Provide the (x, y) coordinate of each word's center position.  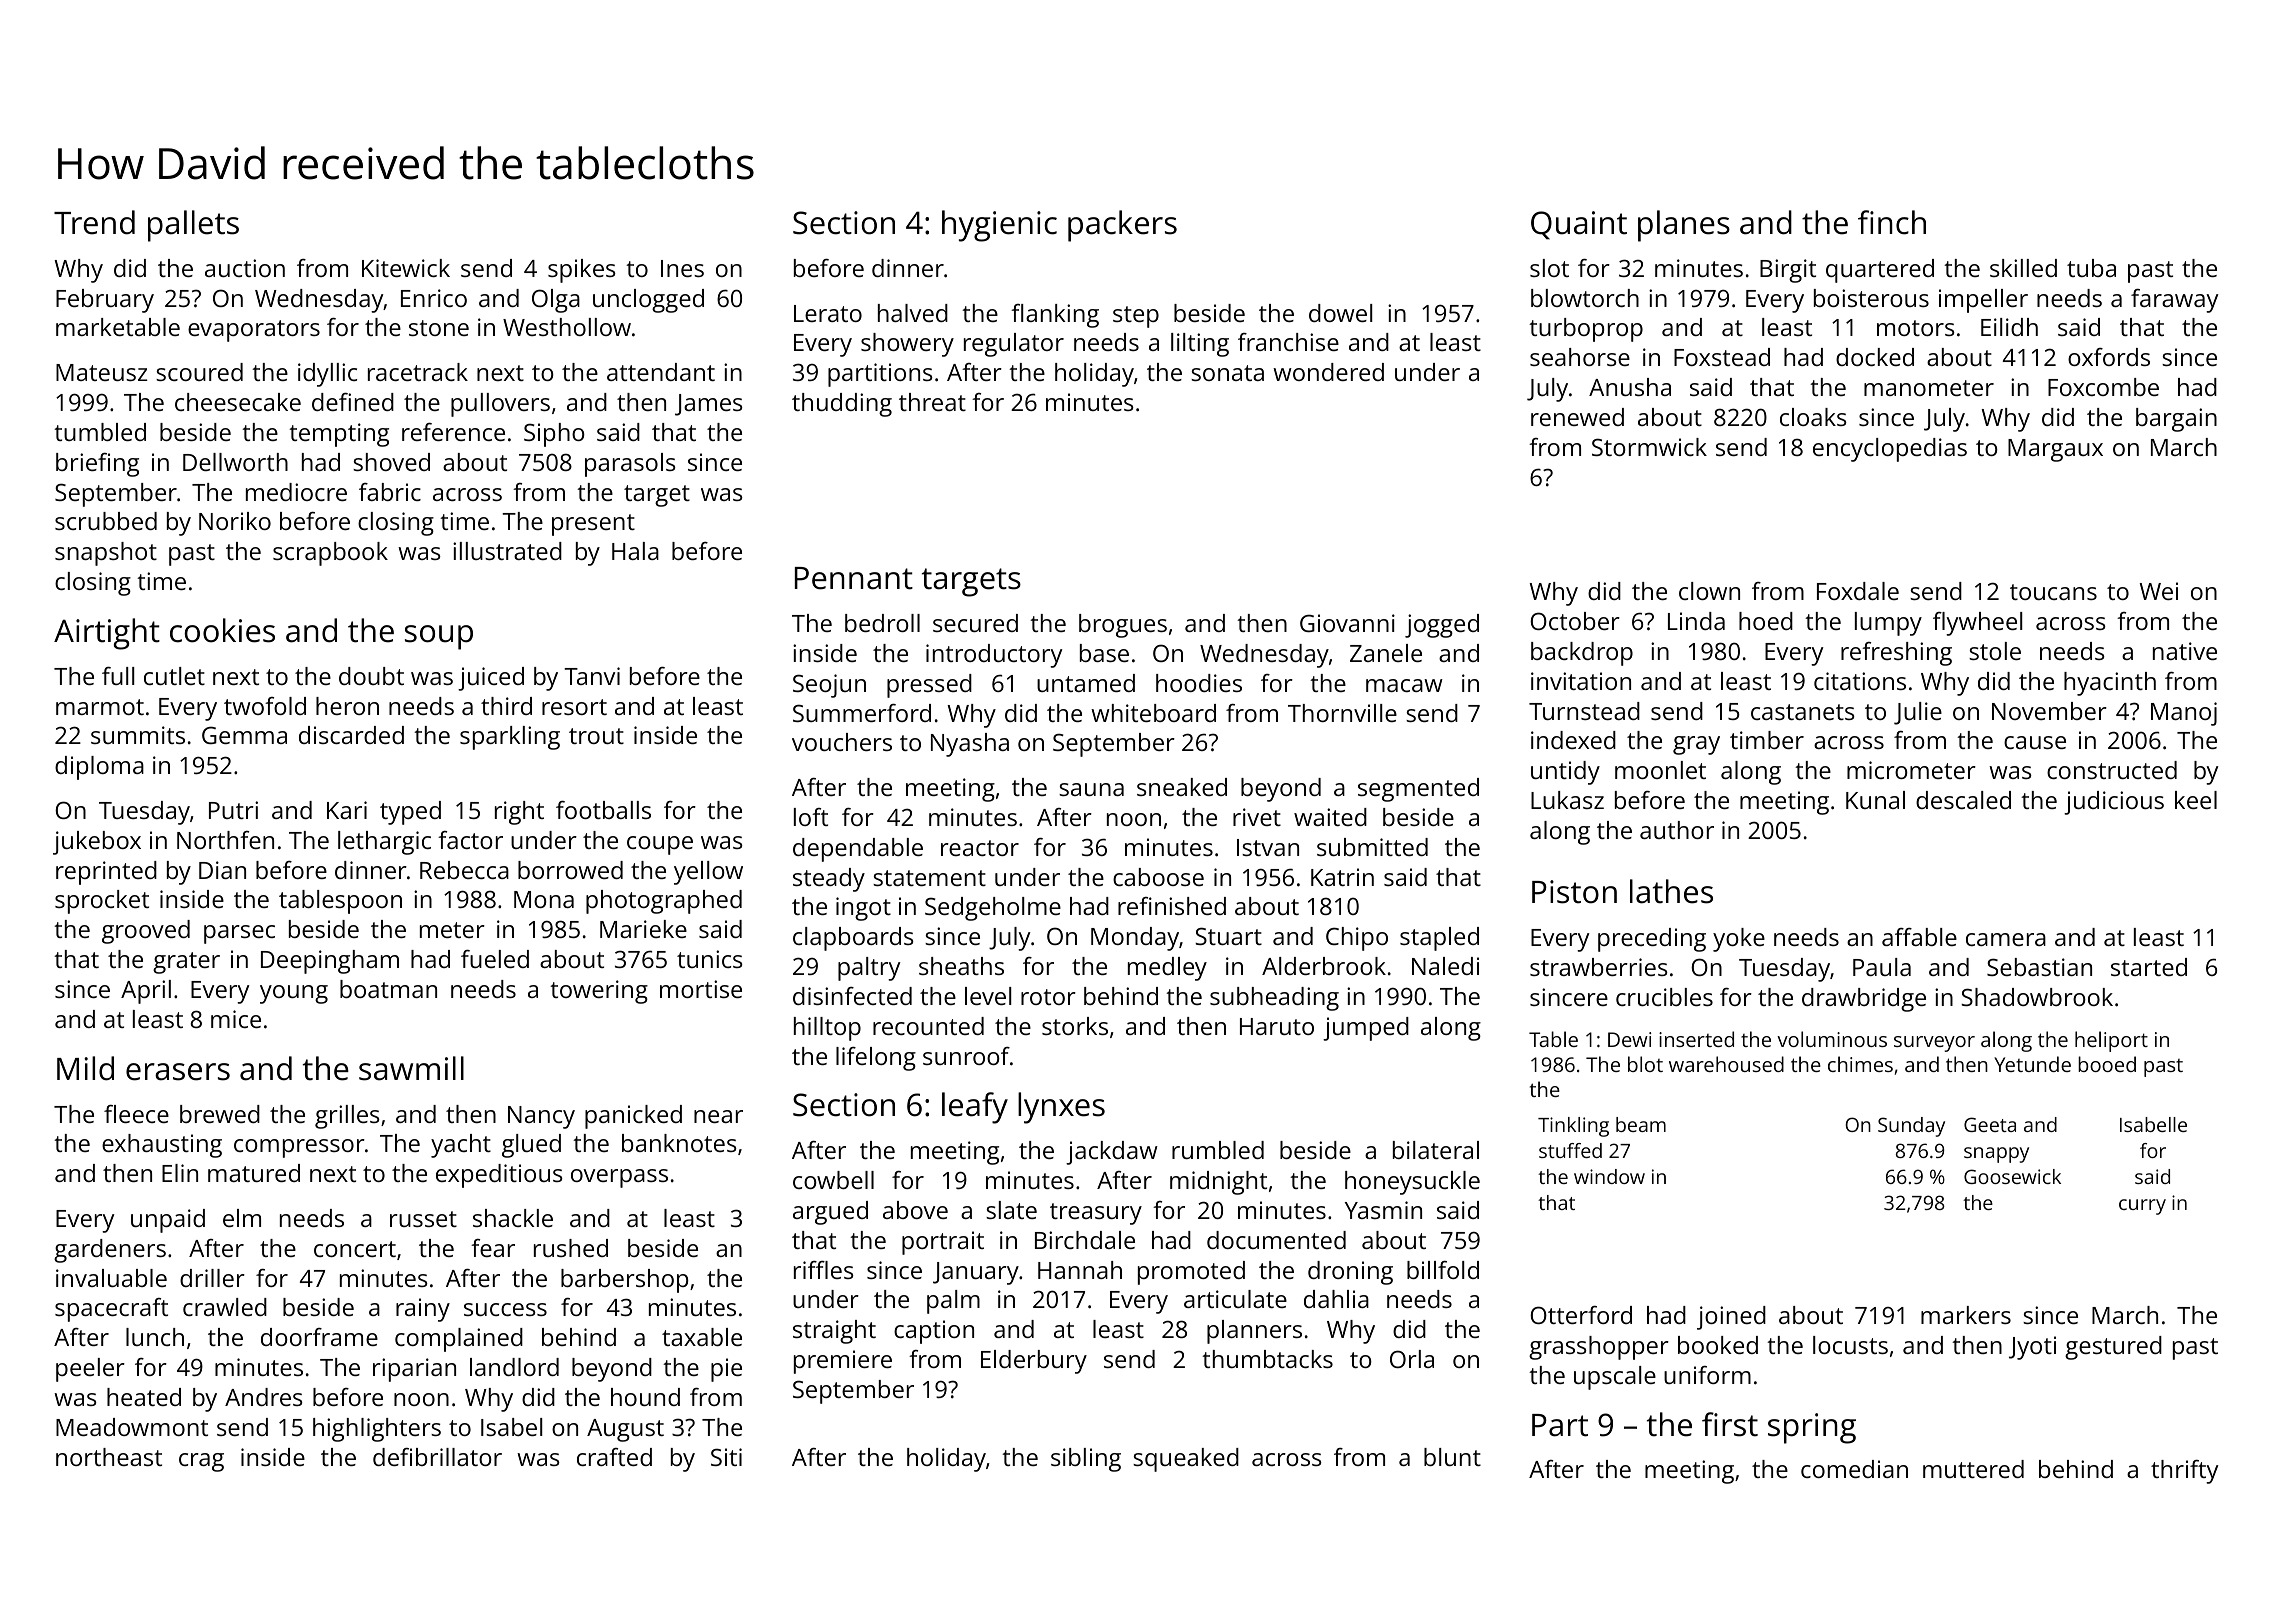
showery (907, 345)
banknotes (679, 1143)
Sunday (1911, 1127)
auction (245, 268)
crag (201, 1462)
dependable (858, 850)
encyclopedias (1890, 450)
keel (2196, 800)
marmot (100, 707)
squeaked (1186, 1460)
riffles (824, 1270)
